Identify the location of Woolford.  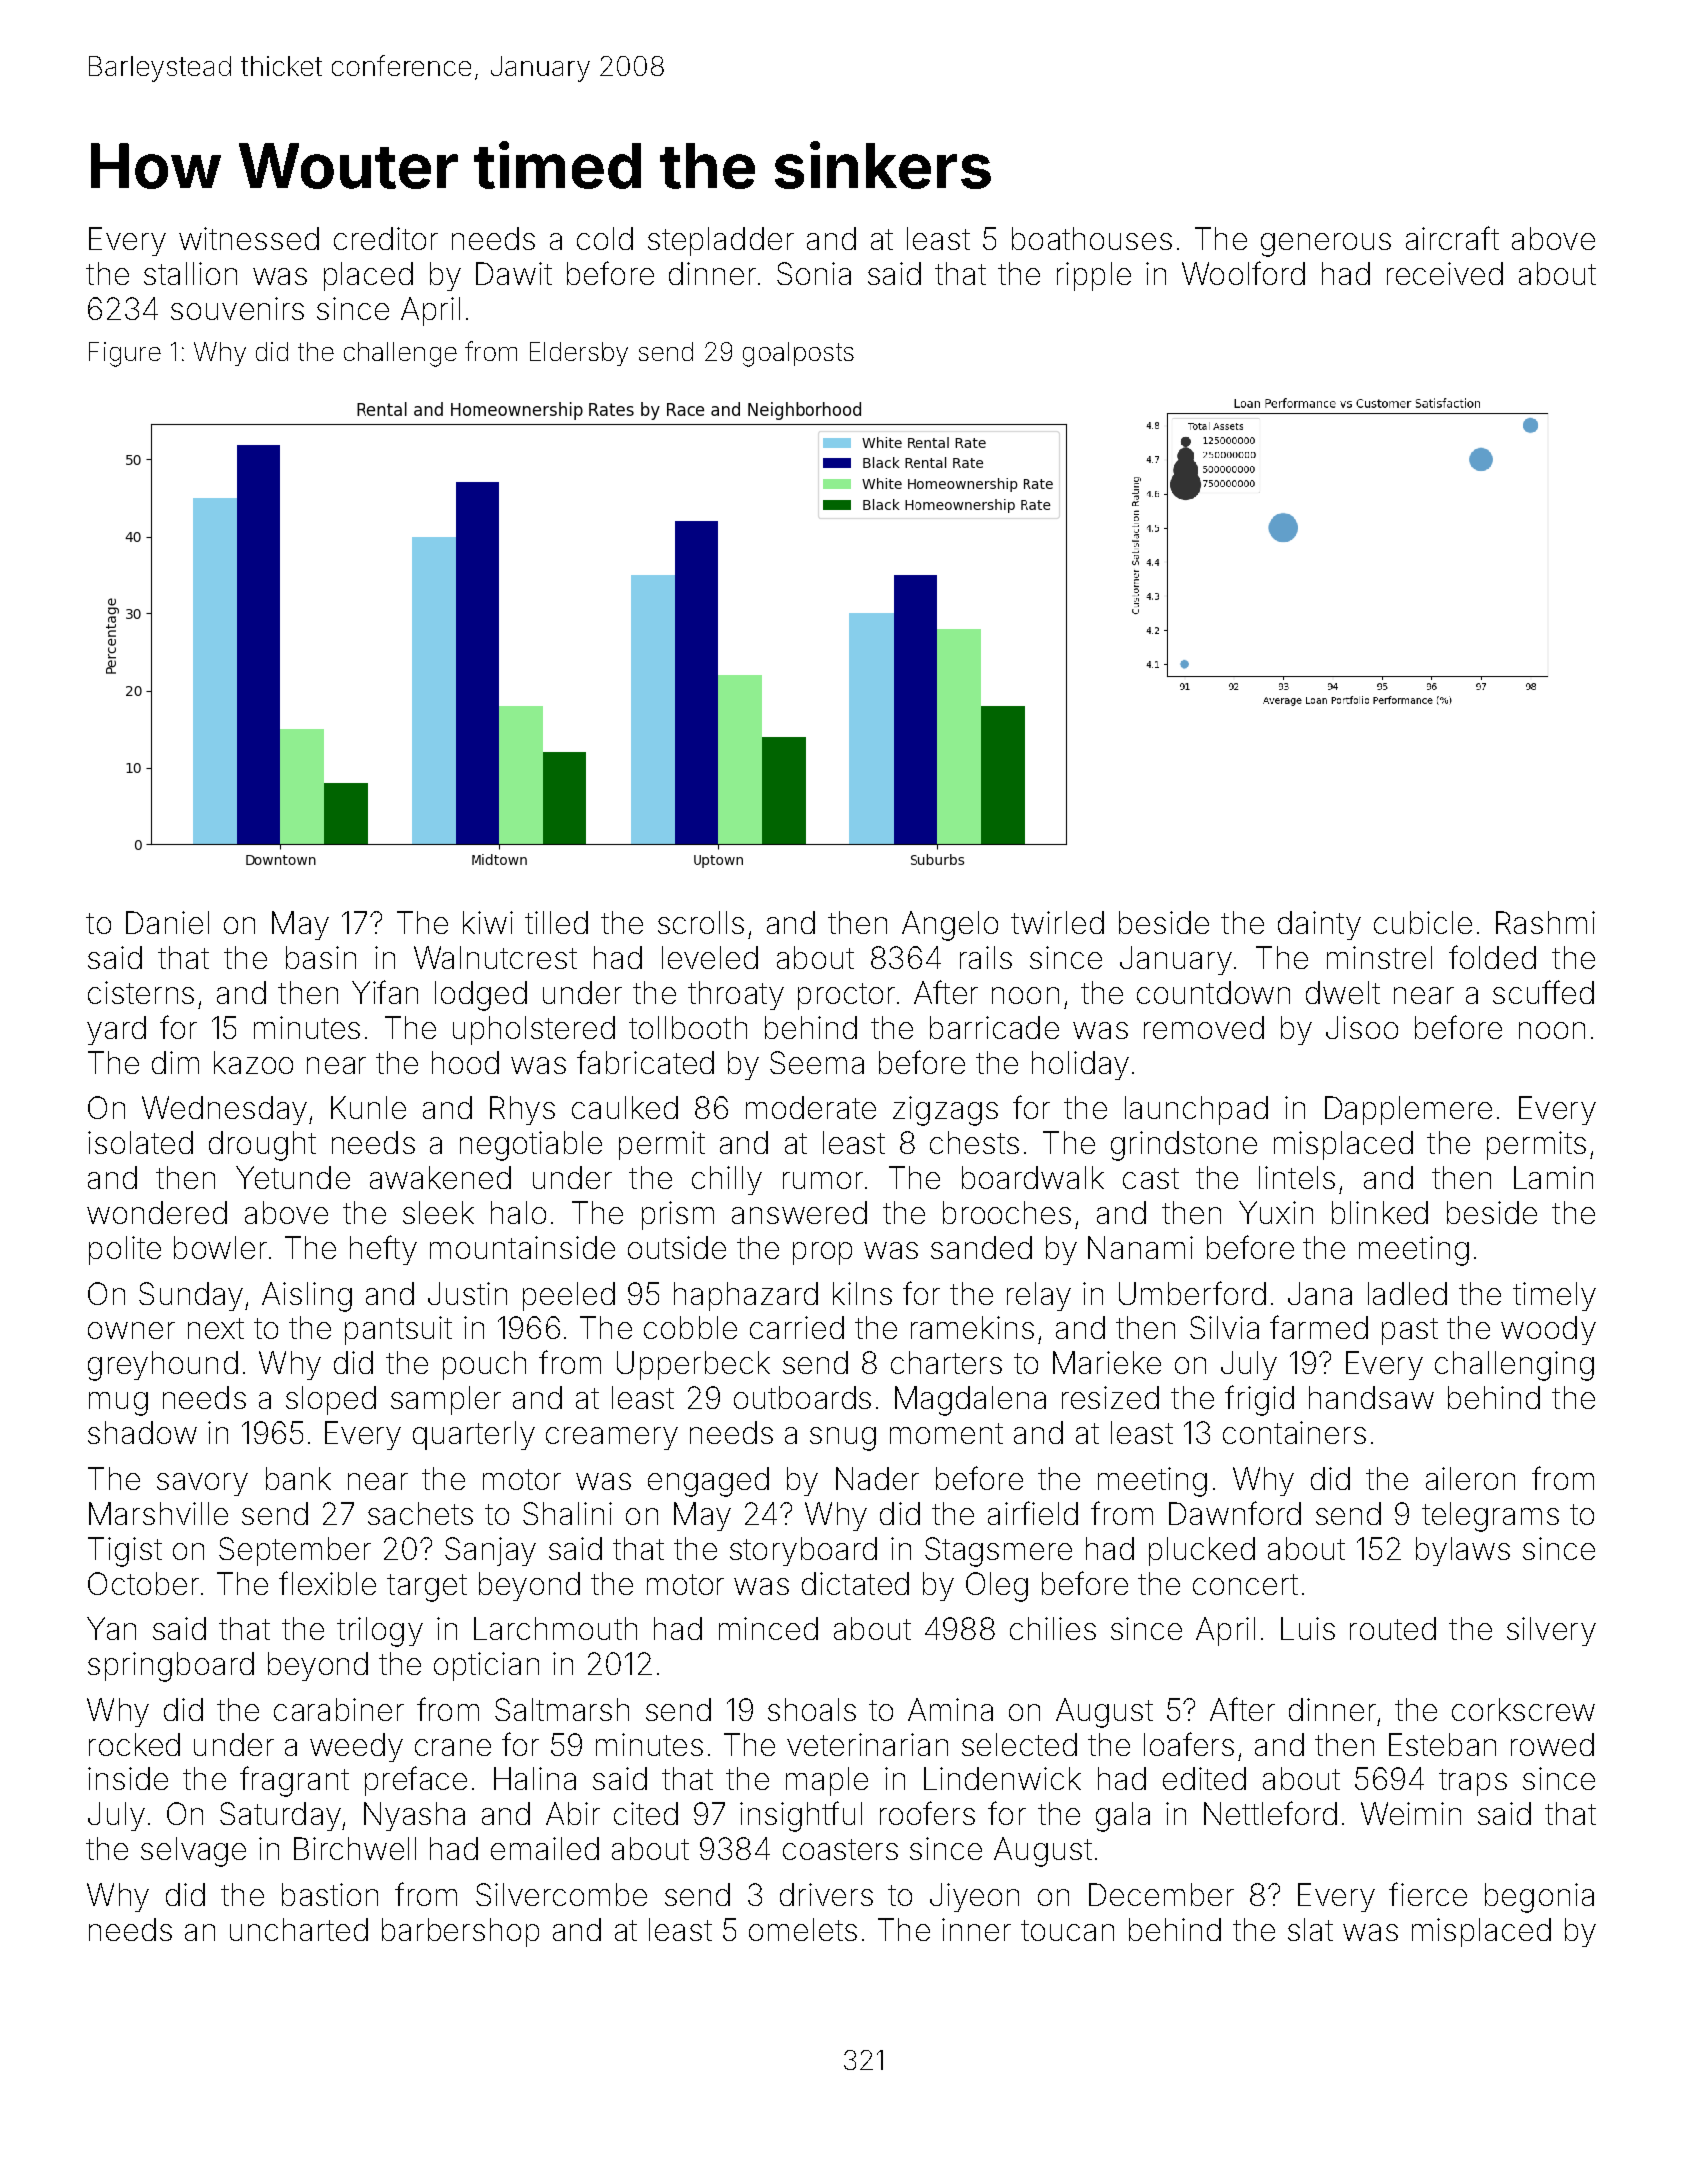
(1243, 273).
